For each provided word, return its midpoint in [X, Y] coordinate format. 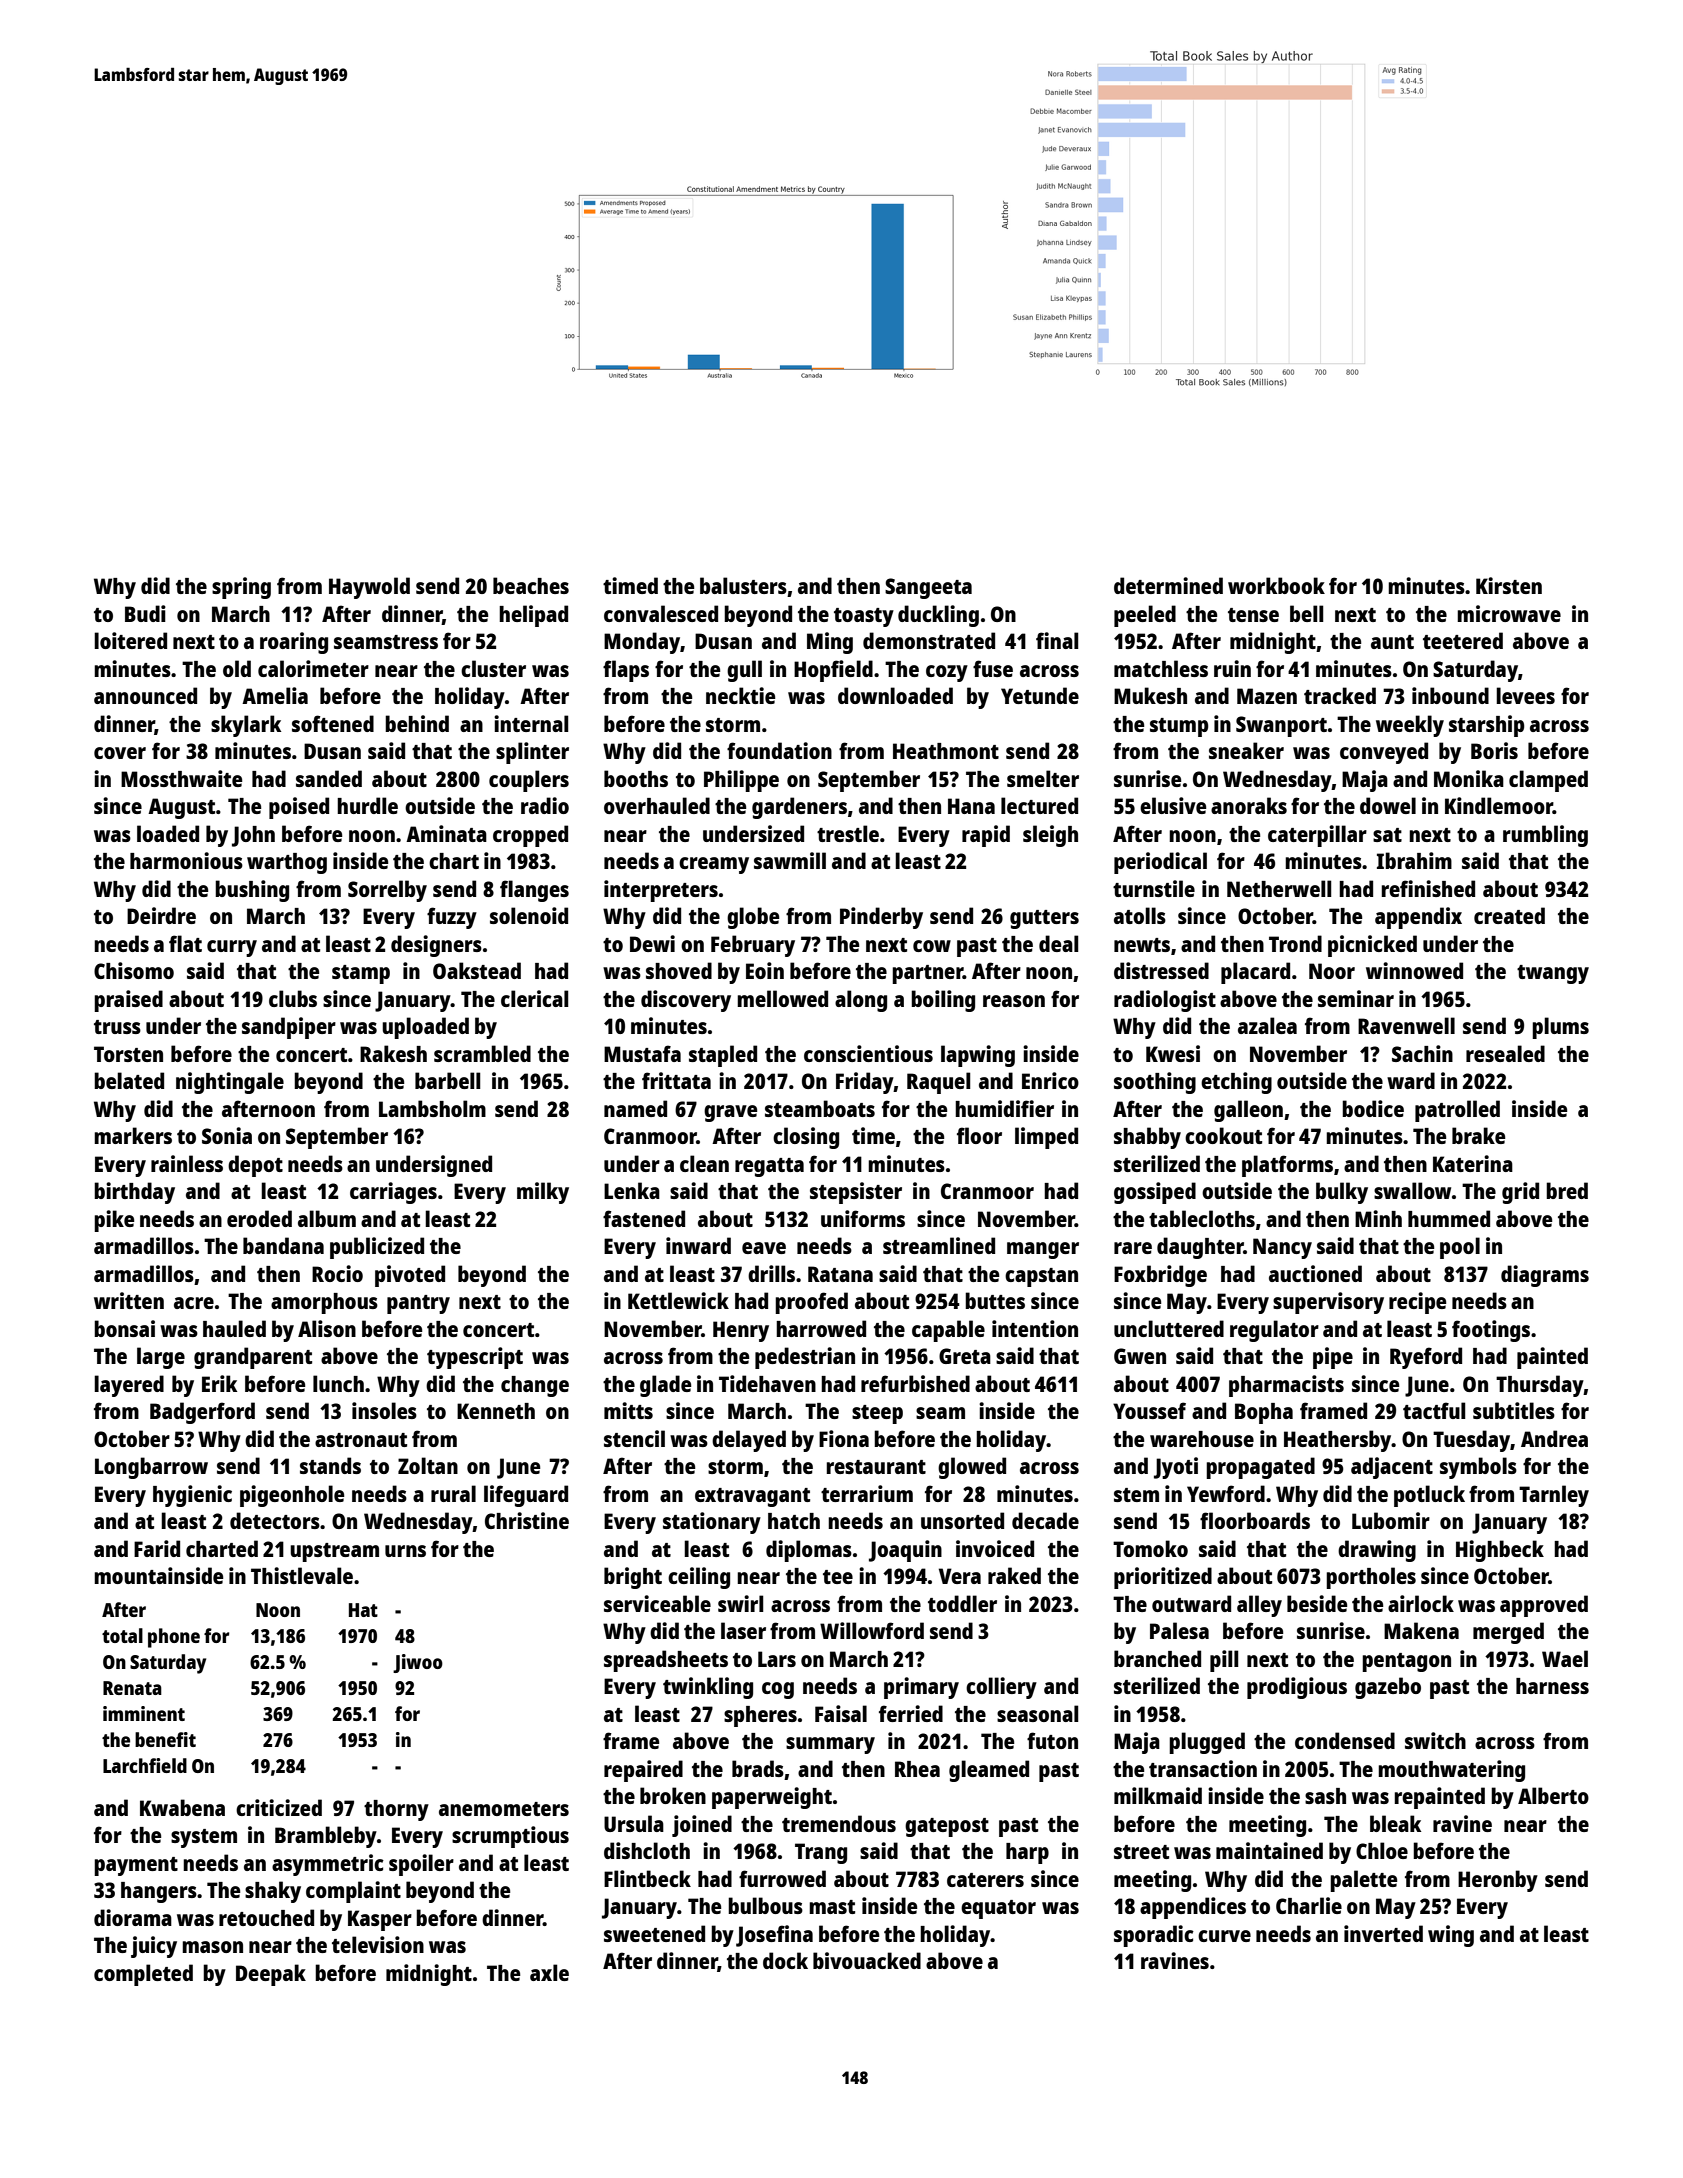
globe [753, 918]
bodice [1373, 1108]
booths [636, 778]
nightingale [230, 1083]
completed [143, 1975]
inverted [1383, 1933]
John [253, 836]
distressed [1161, 970]
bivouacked [867, 1960]
